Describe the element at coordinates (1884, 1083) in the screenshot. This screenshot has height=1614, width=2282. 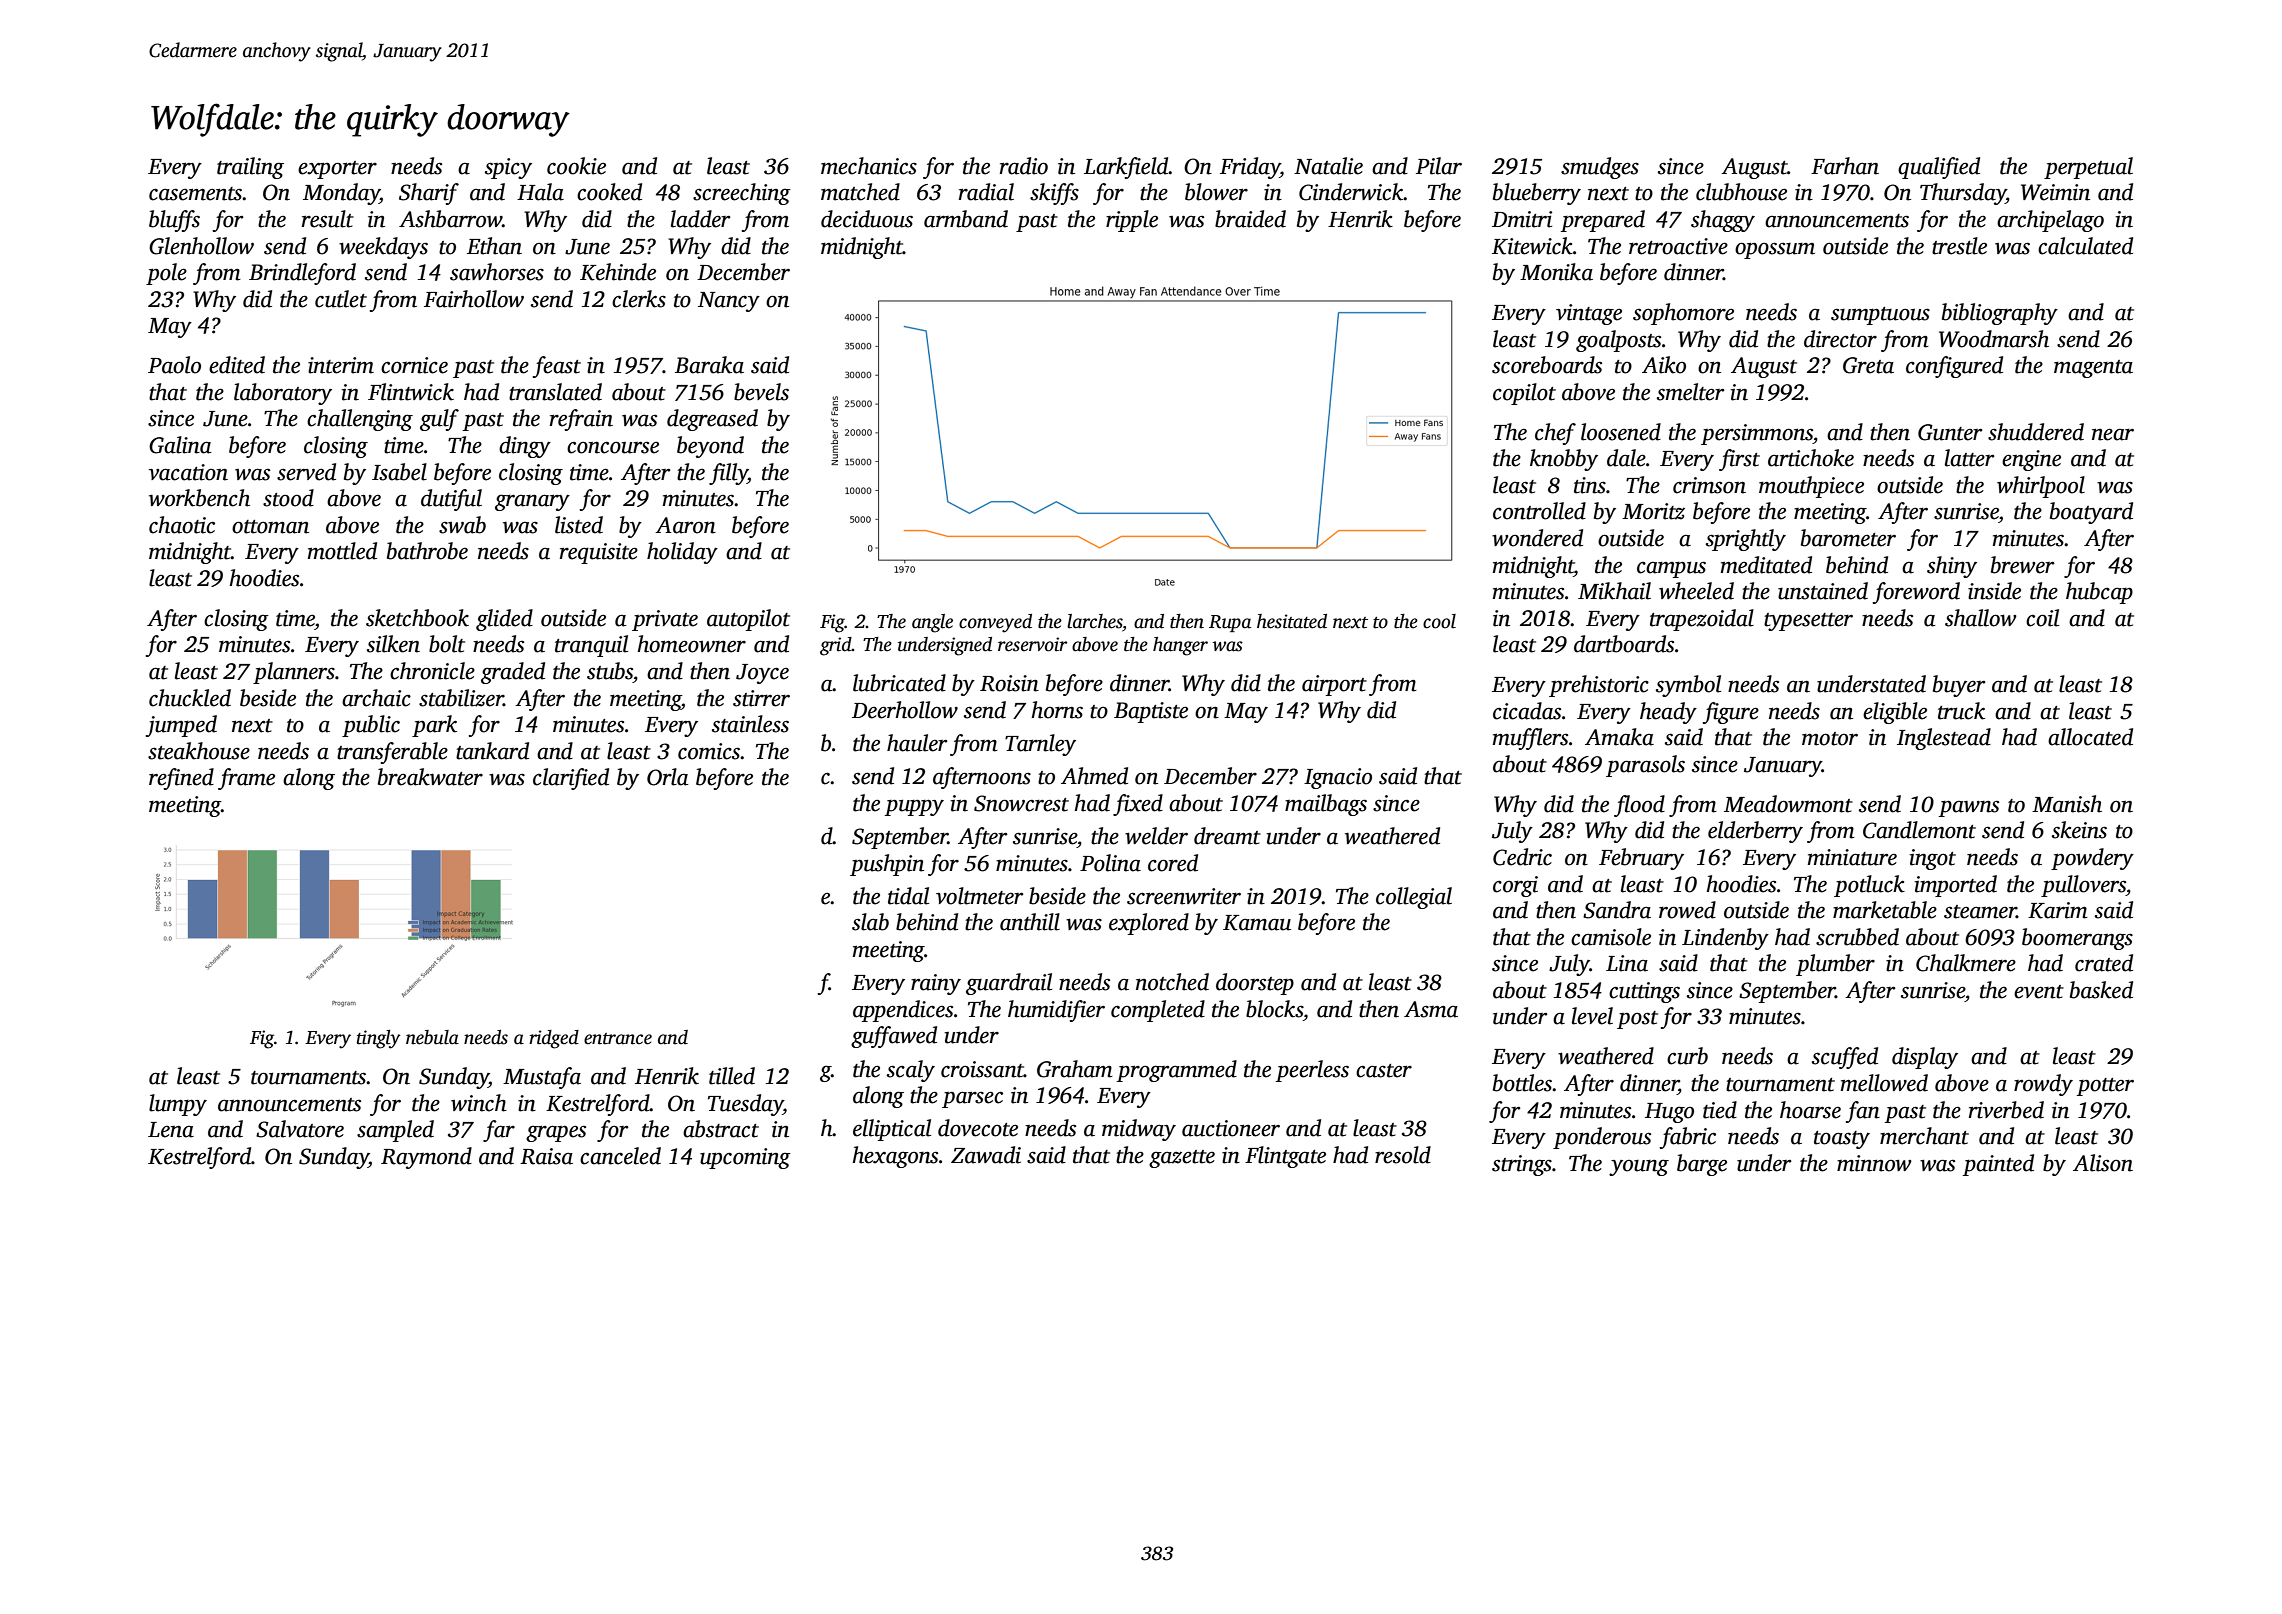
I see `mellowed` at that location.
